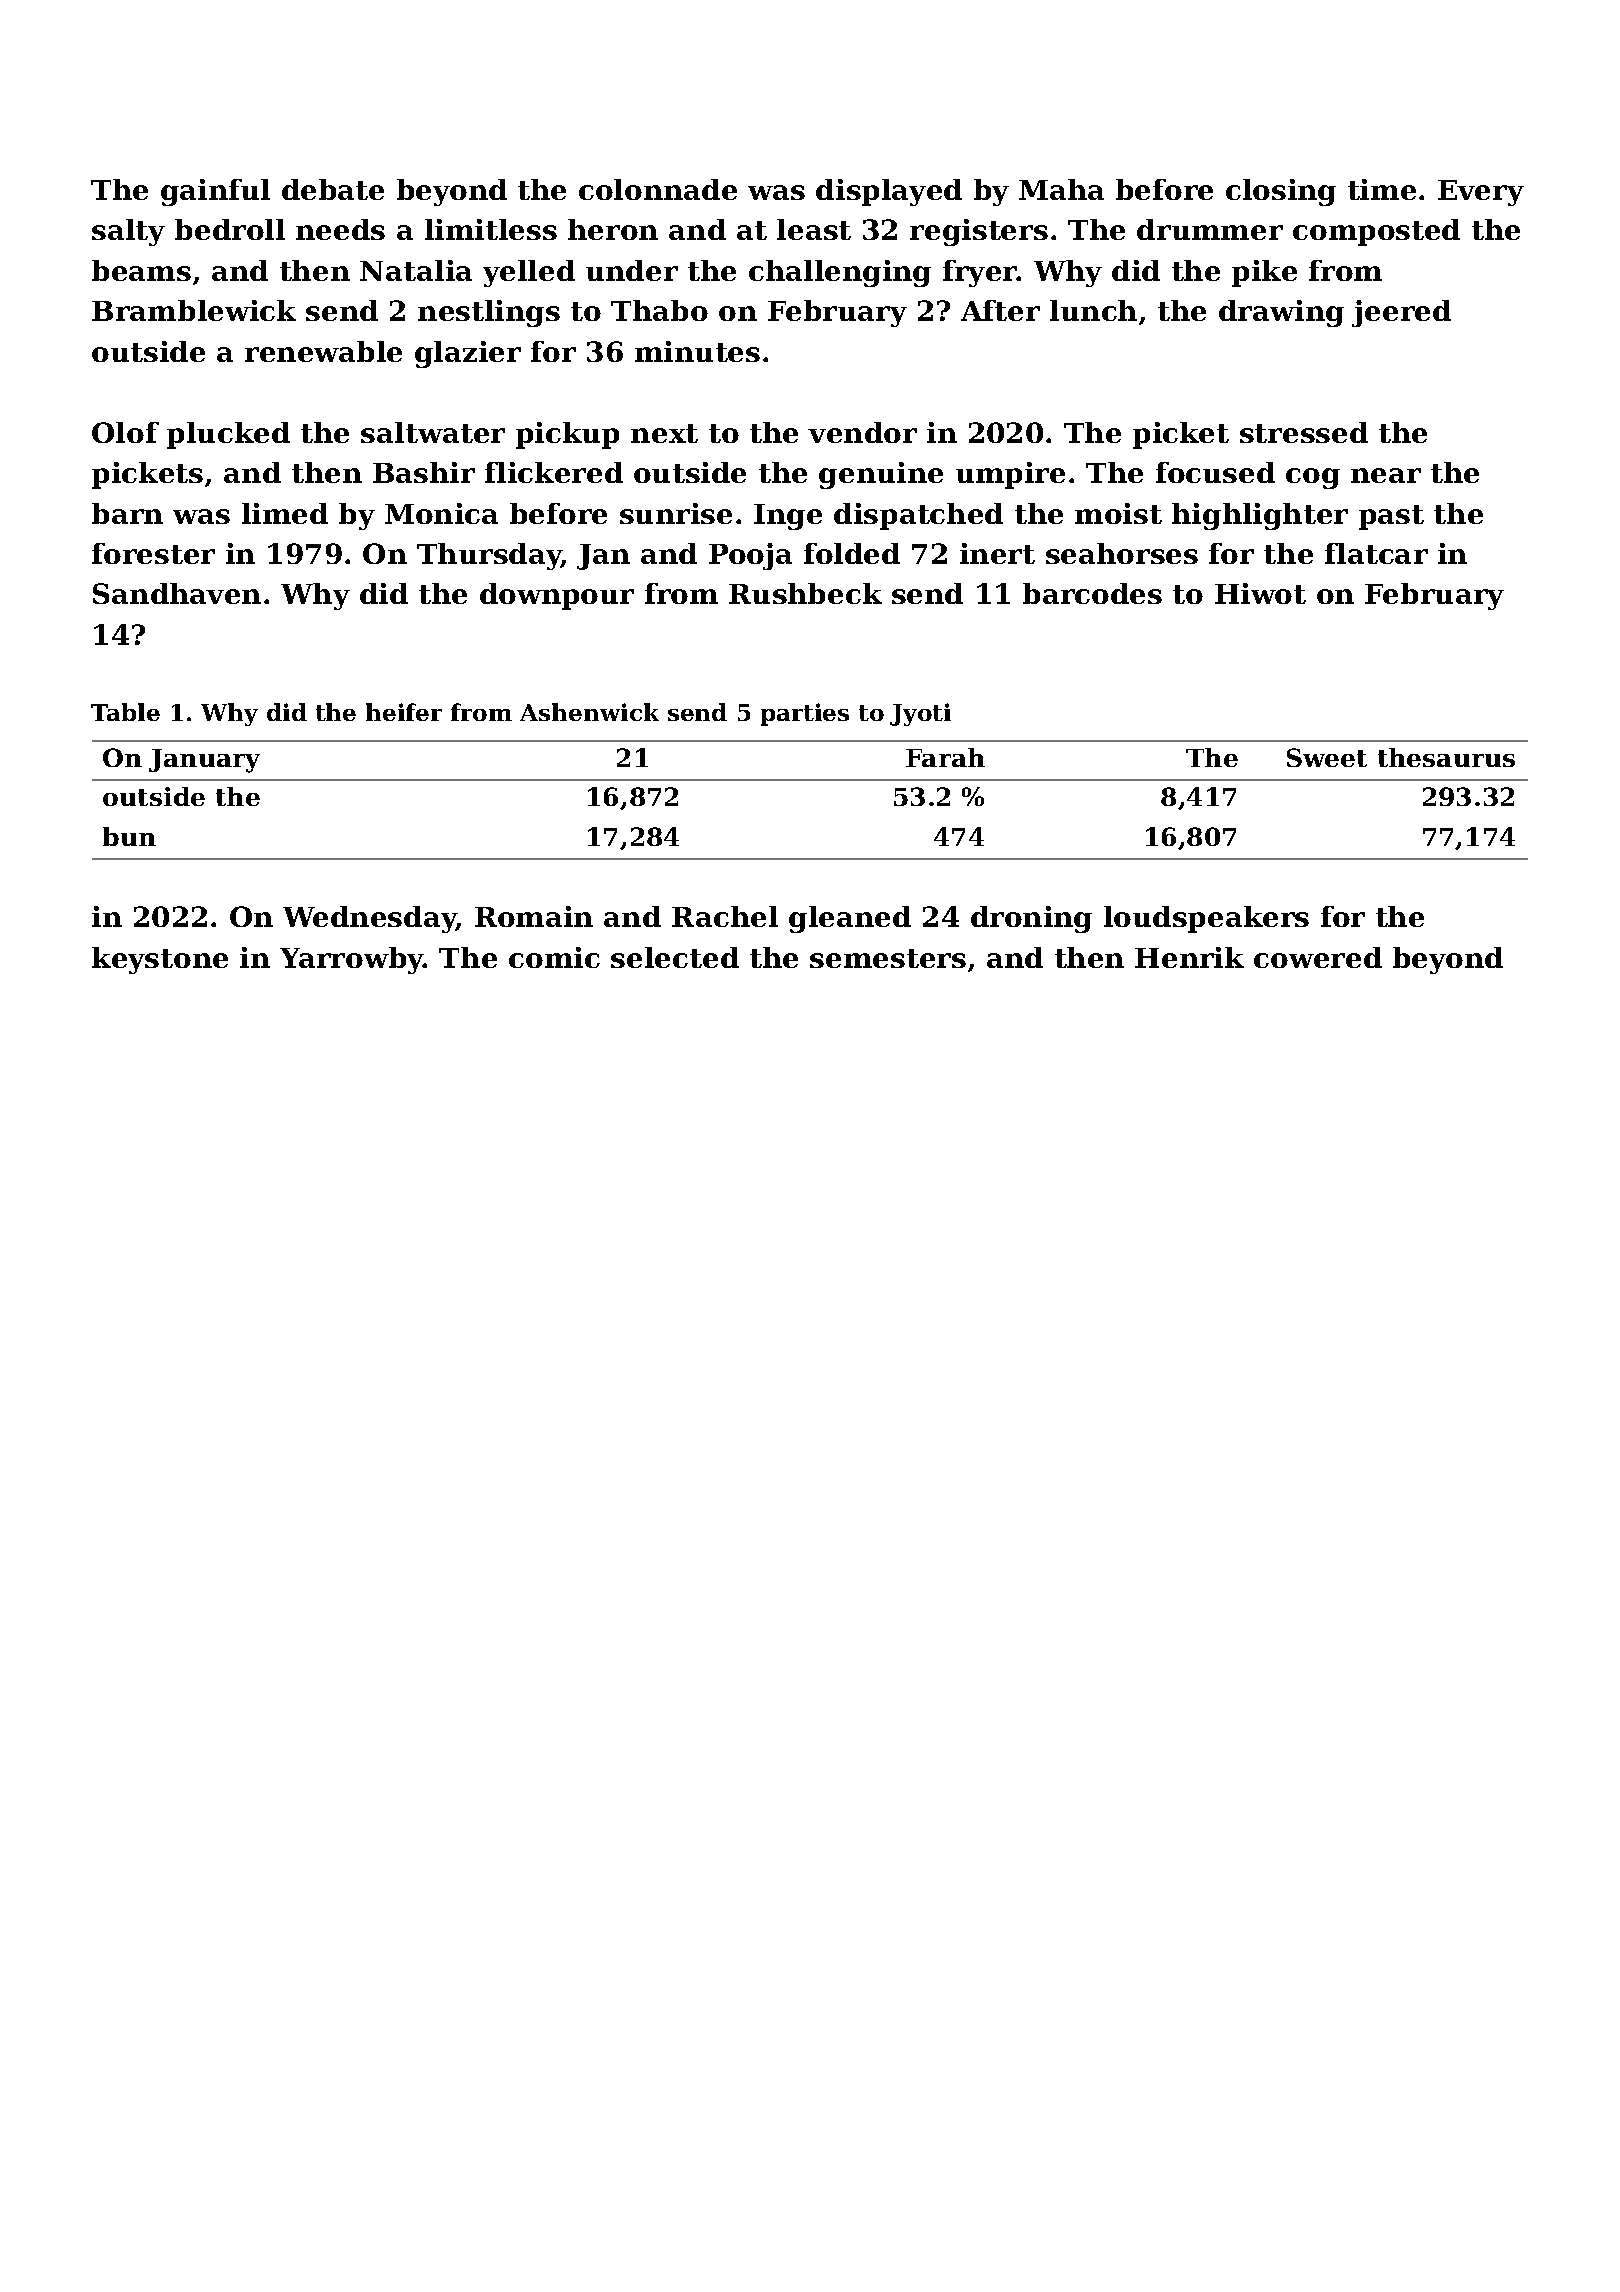 This page has width=1620, height=2292. What do you see at coordinates (1281, 192) in the page?
I see `closing` at bounding box center [1281, 192].
